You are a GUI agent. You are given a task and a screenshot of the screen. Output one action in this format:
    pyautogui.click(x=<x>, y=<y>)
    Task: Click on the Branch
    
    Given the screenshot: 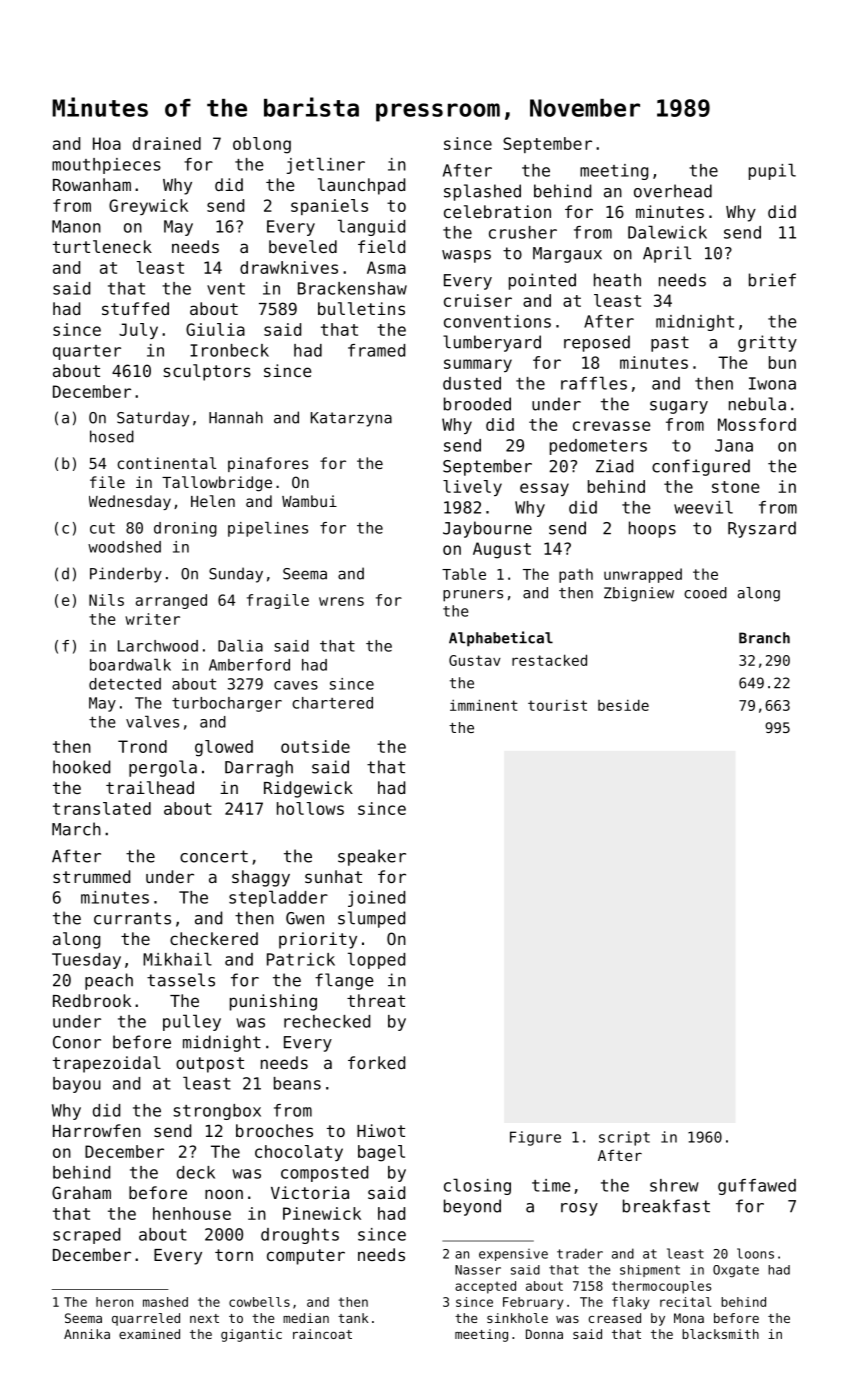 What is the action you would take?
    pyautogui.click(x=764, y=638)
